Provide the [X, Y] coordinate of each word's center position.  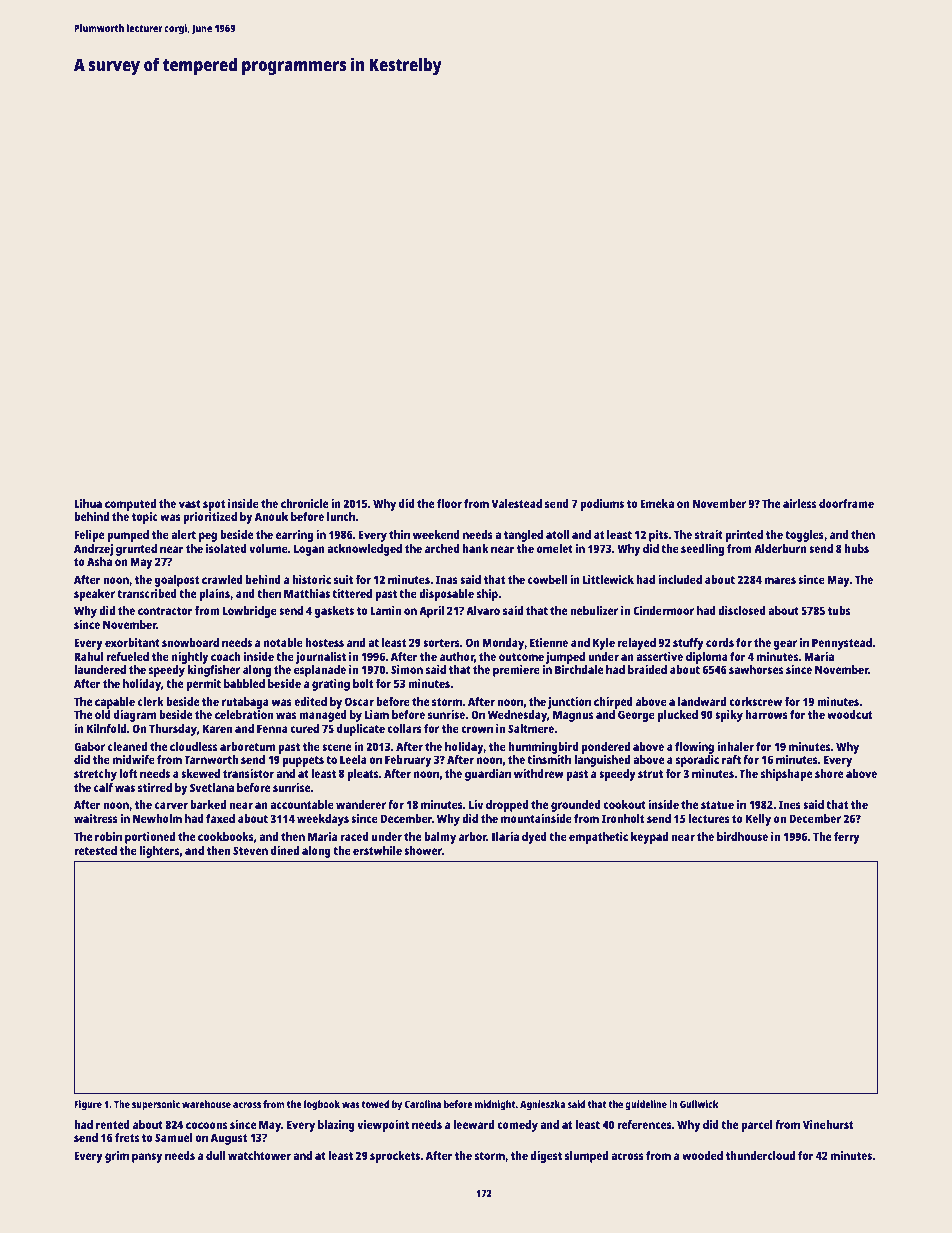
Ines [790, 804]
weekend [436, 534]
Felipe [89, 536]
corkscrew [755, 701]
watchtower [259, 1155]
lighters [159, 852]
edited [310, 701]
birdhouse [742, 836]
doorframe [846, 503]
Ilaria [505, 836]
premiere [516, 671]
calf [103, 787]
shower [423, 850]
